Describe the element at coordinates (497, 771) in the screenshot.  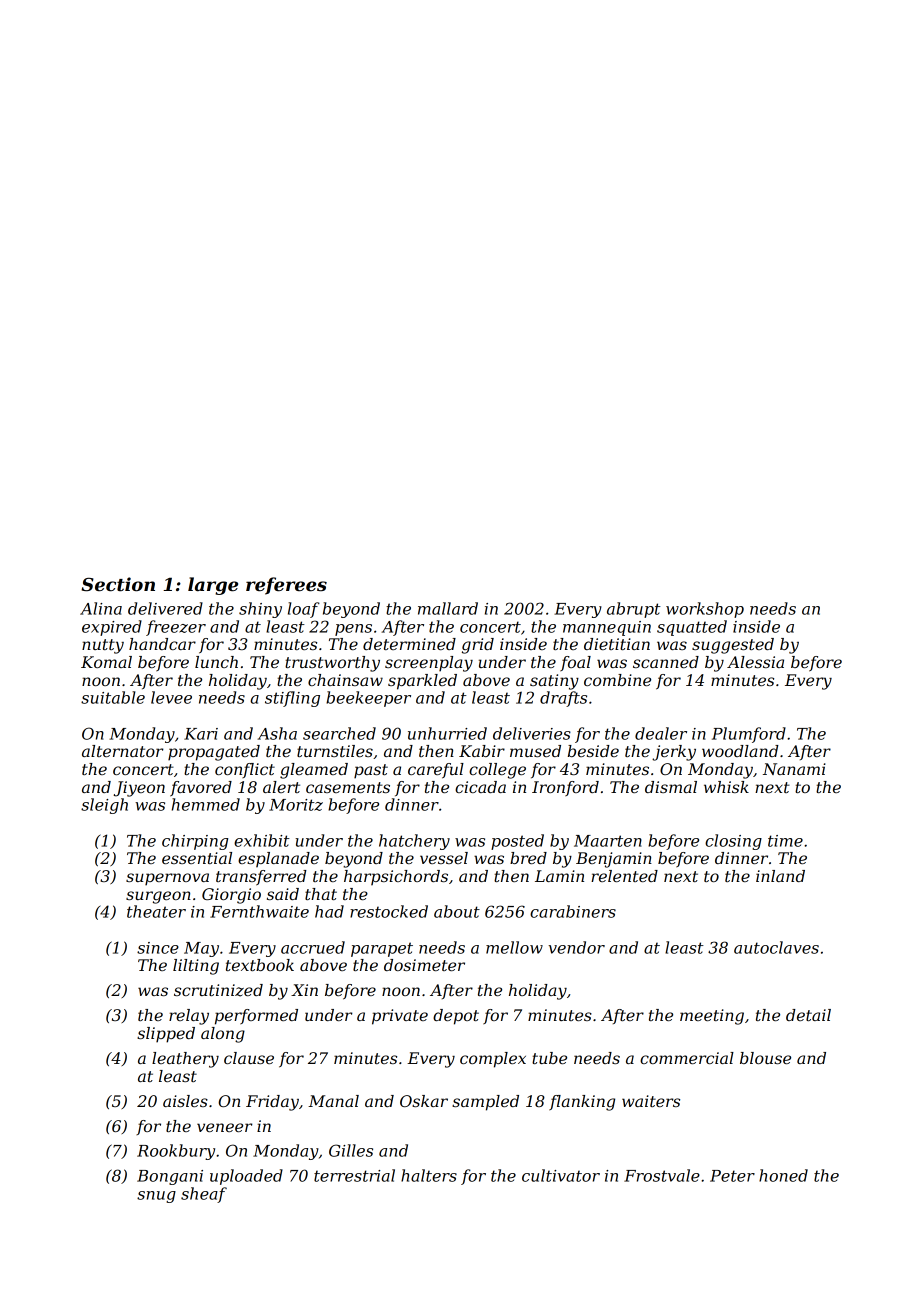
I see `college` at that location.
